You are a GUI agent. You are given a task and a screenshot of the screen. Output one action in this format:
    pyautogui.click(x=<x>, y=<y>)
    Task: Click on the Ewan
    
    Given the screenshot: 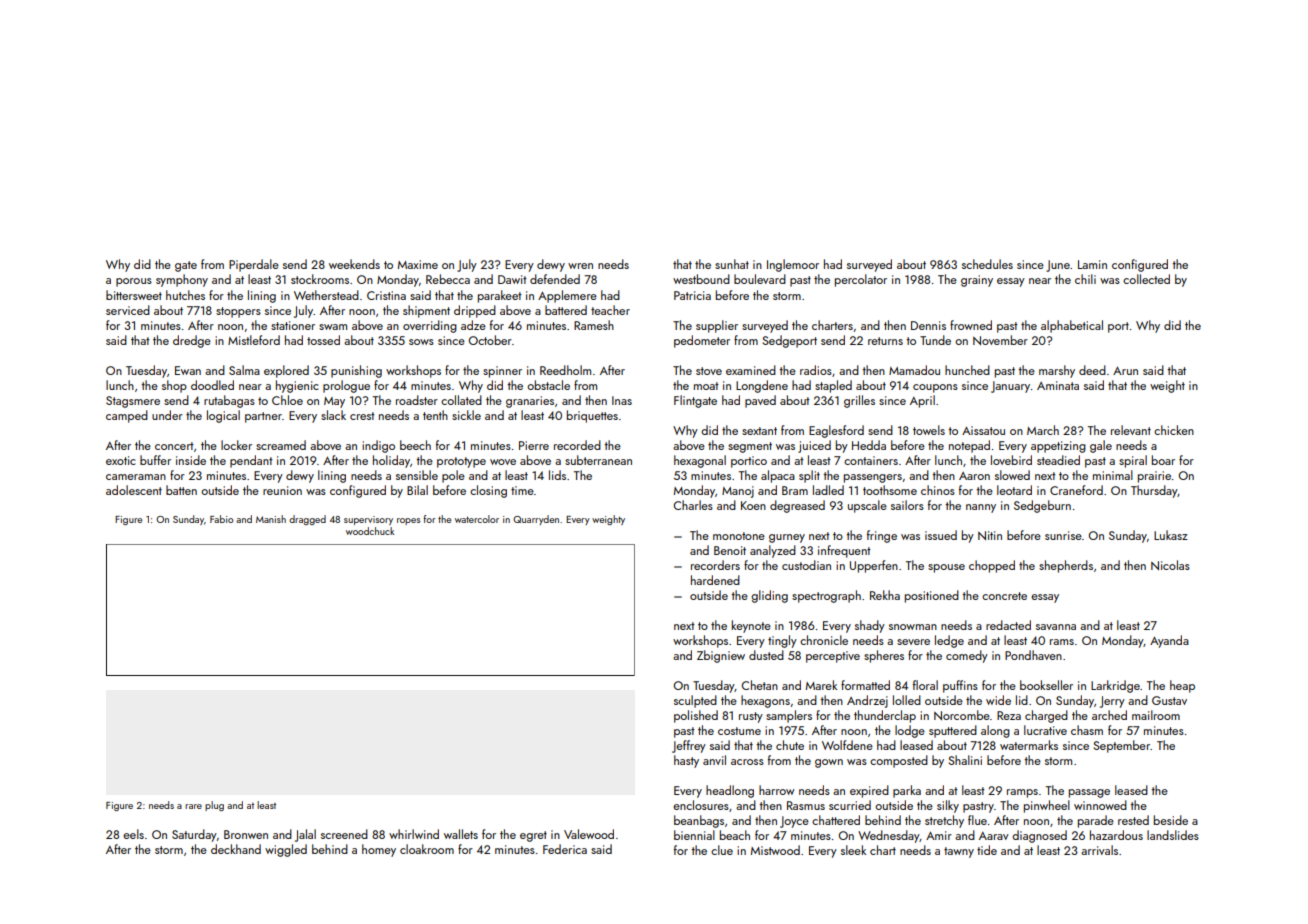 What is the action you would take?
    pyautogui.click(x=188, y=370)
